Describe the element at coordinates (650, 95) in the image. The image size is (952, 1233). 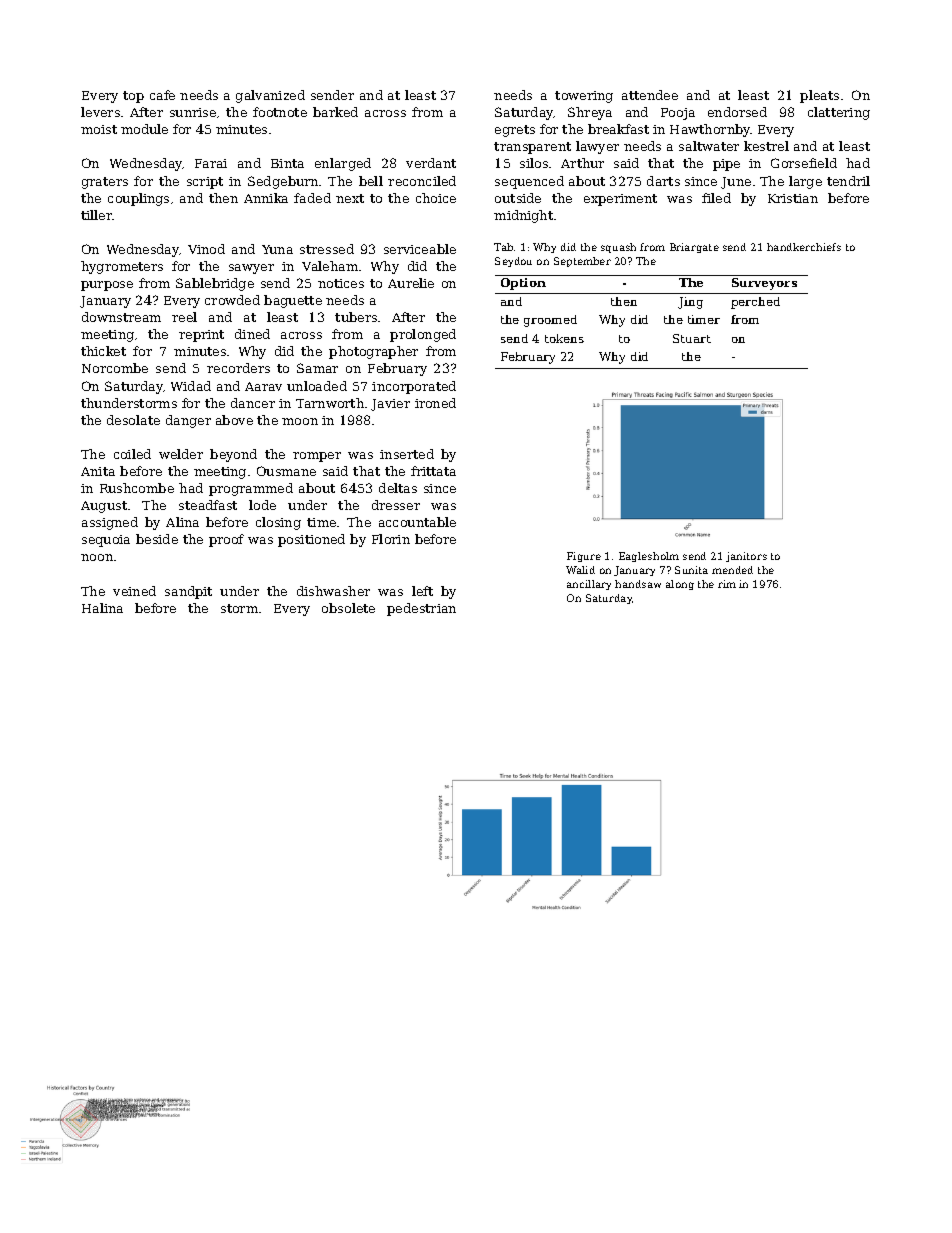
I see `attendee` at that location.
